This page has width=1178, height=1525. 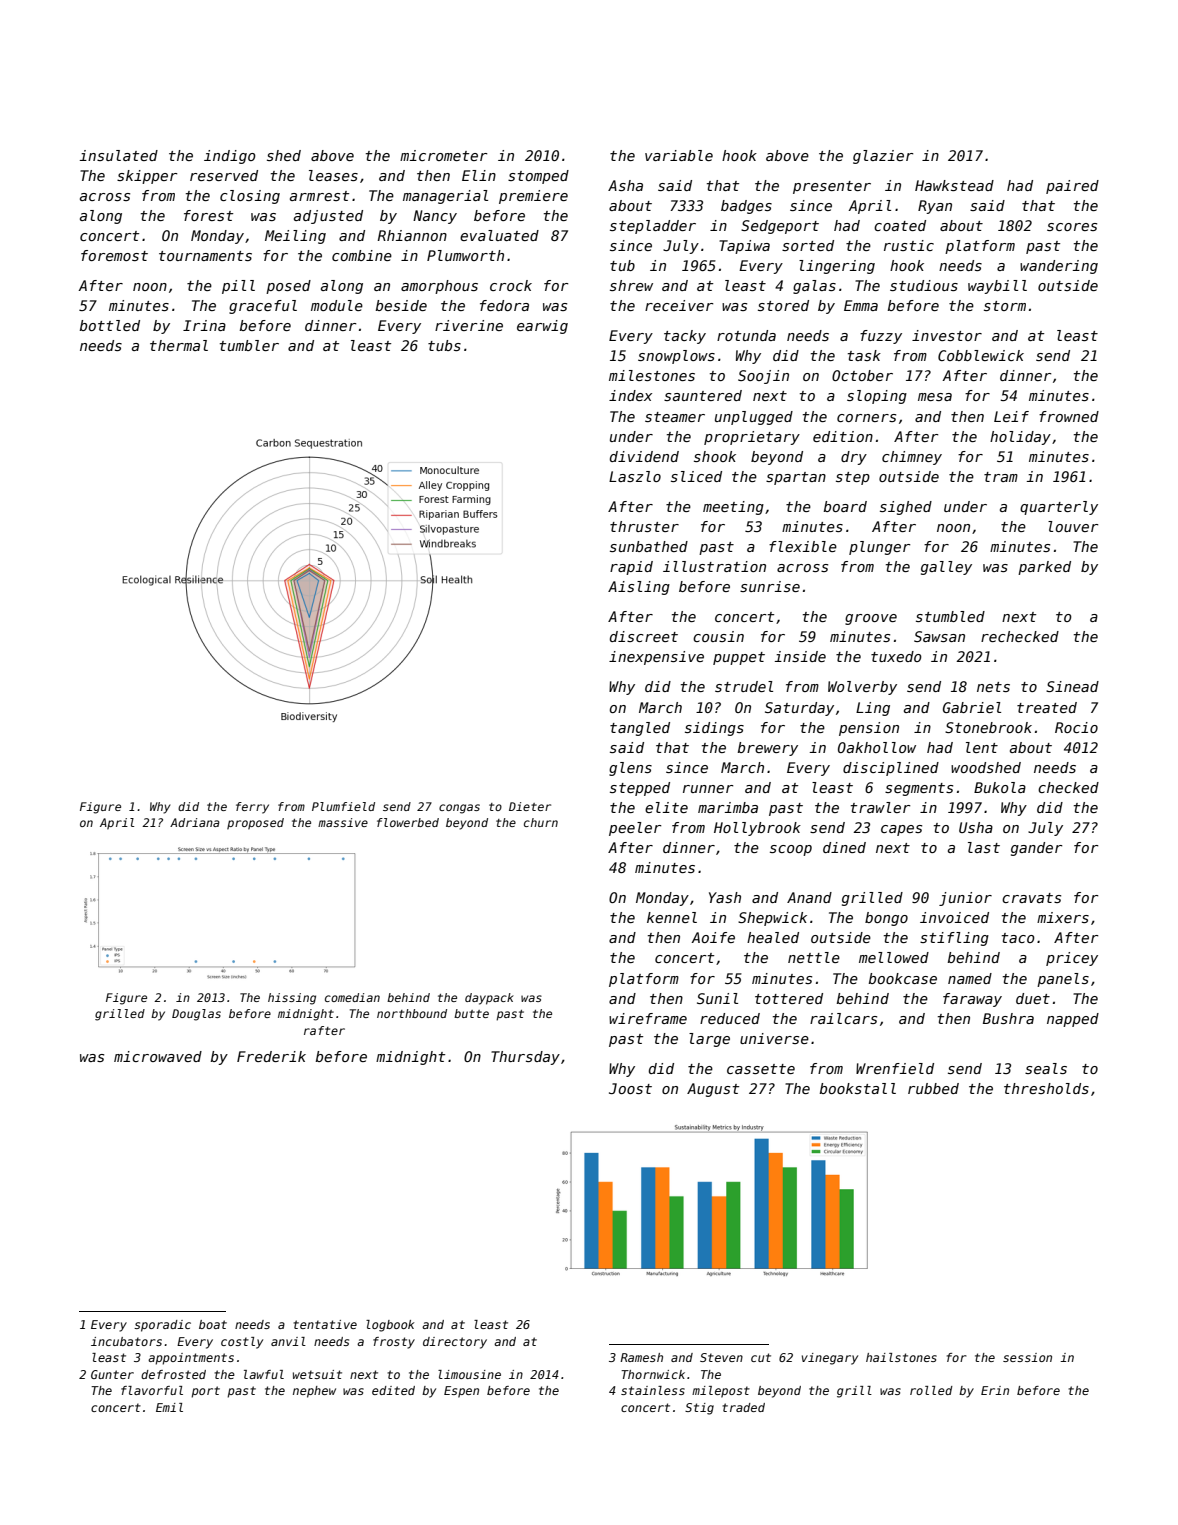 I want to click on indigo, so click(x=230, y=157).
